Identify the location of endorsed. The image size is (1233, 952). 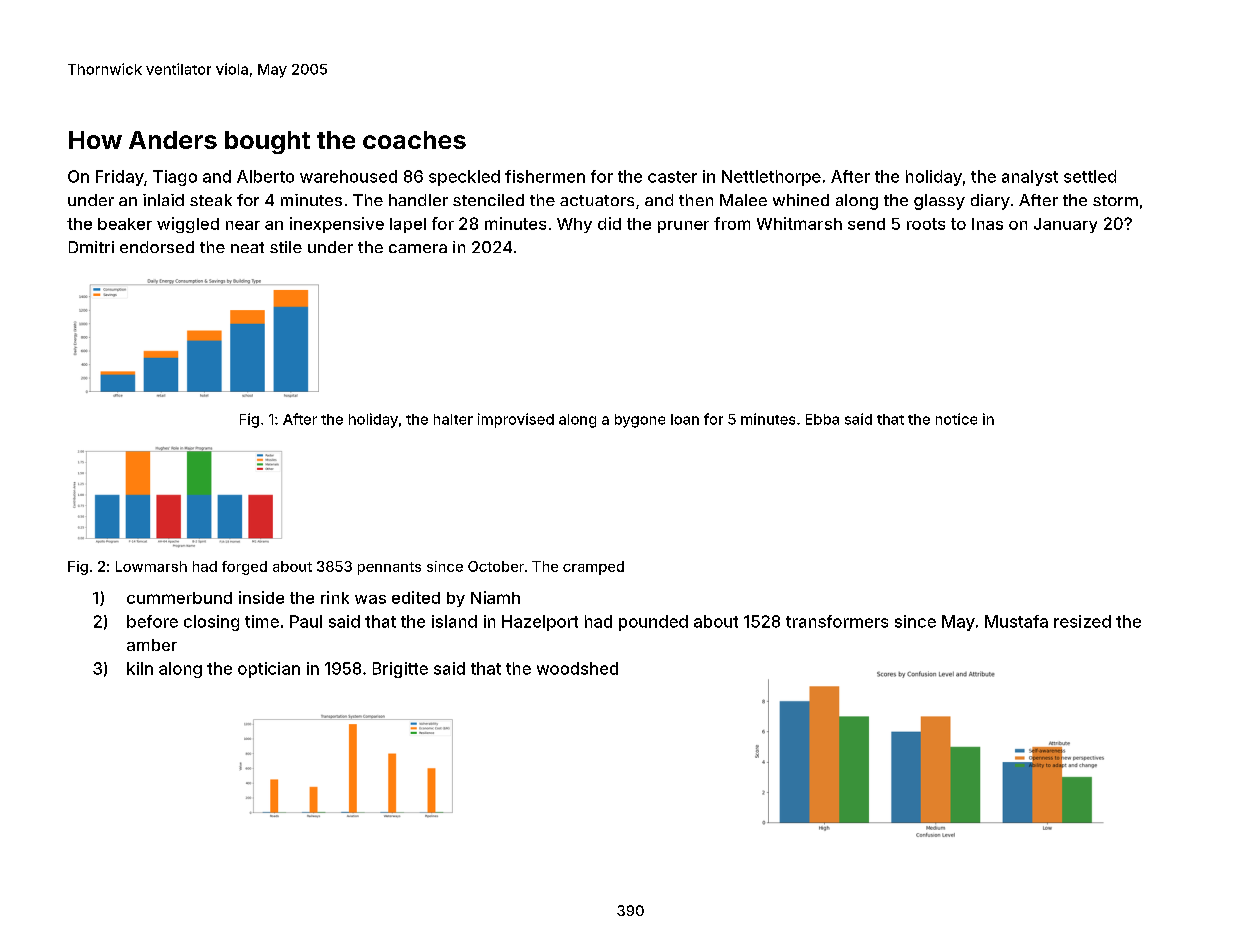
(157, 247).
